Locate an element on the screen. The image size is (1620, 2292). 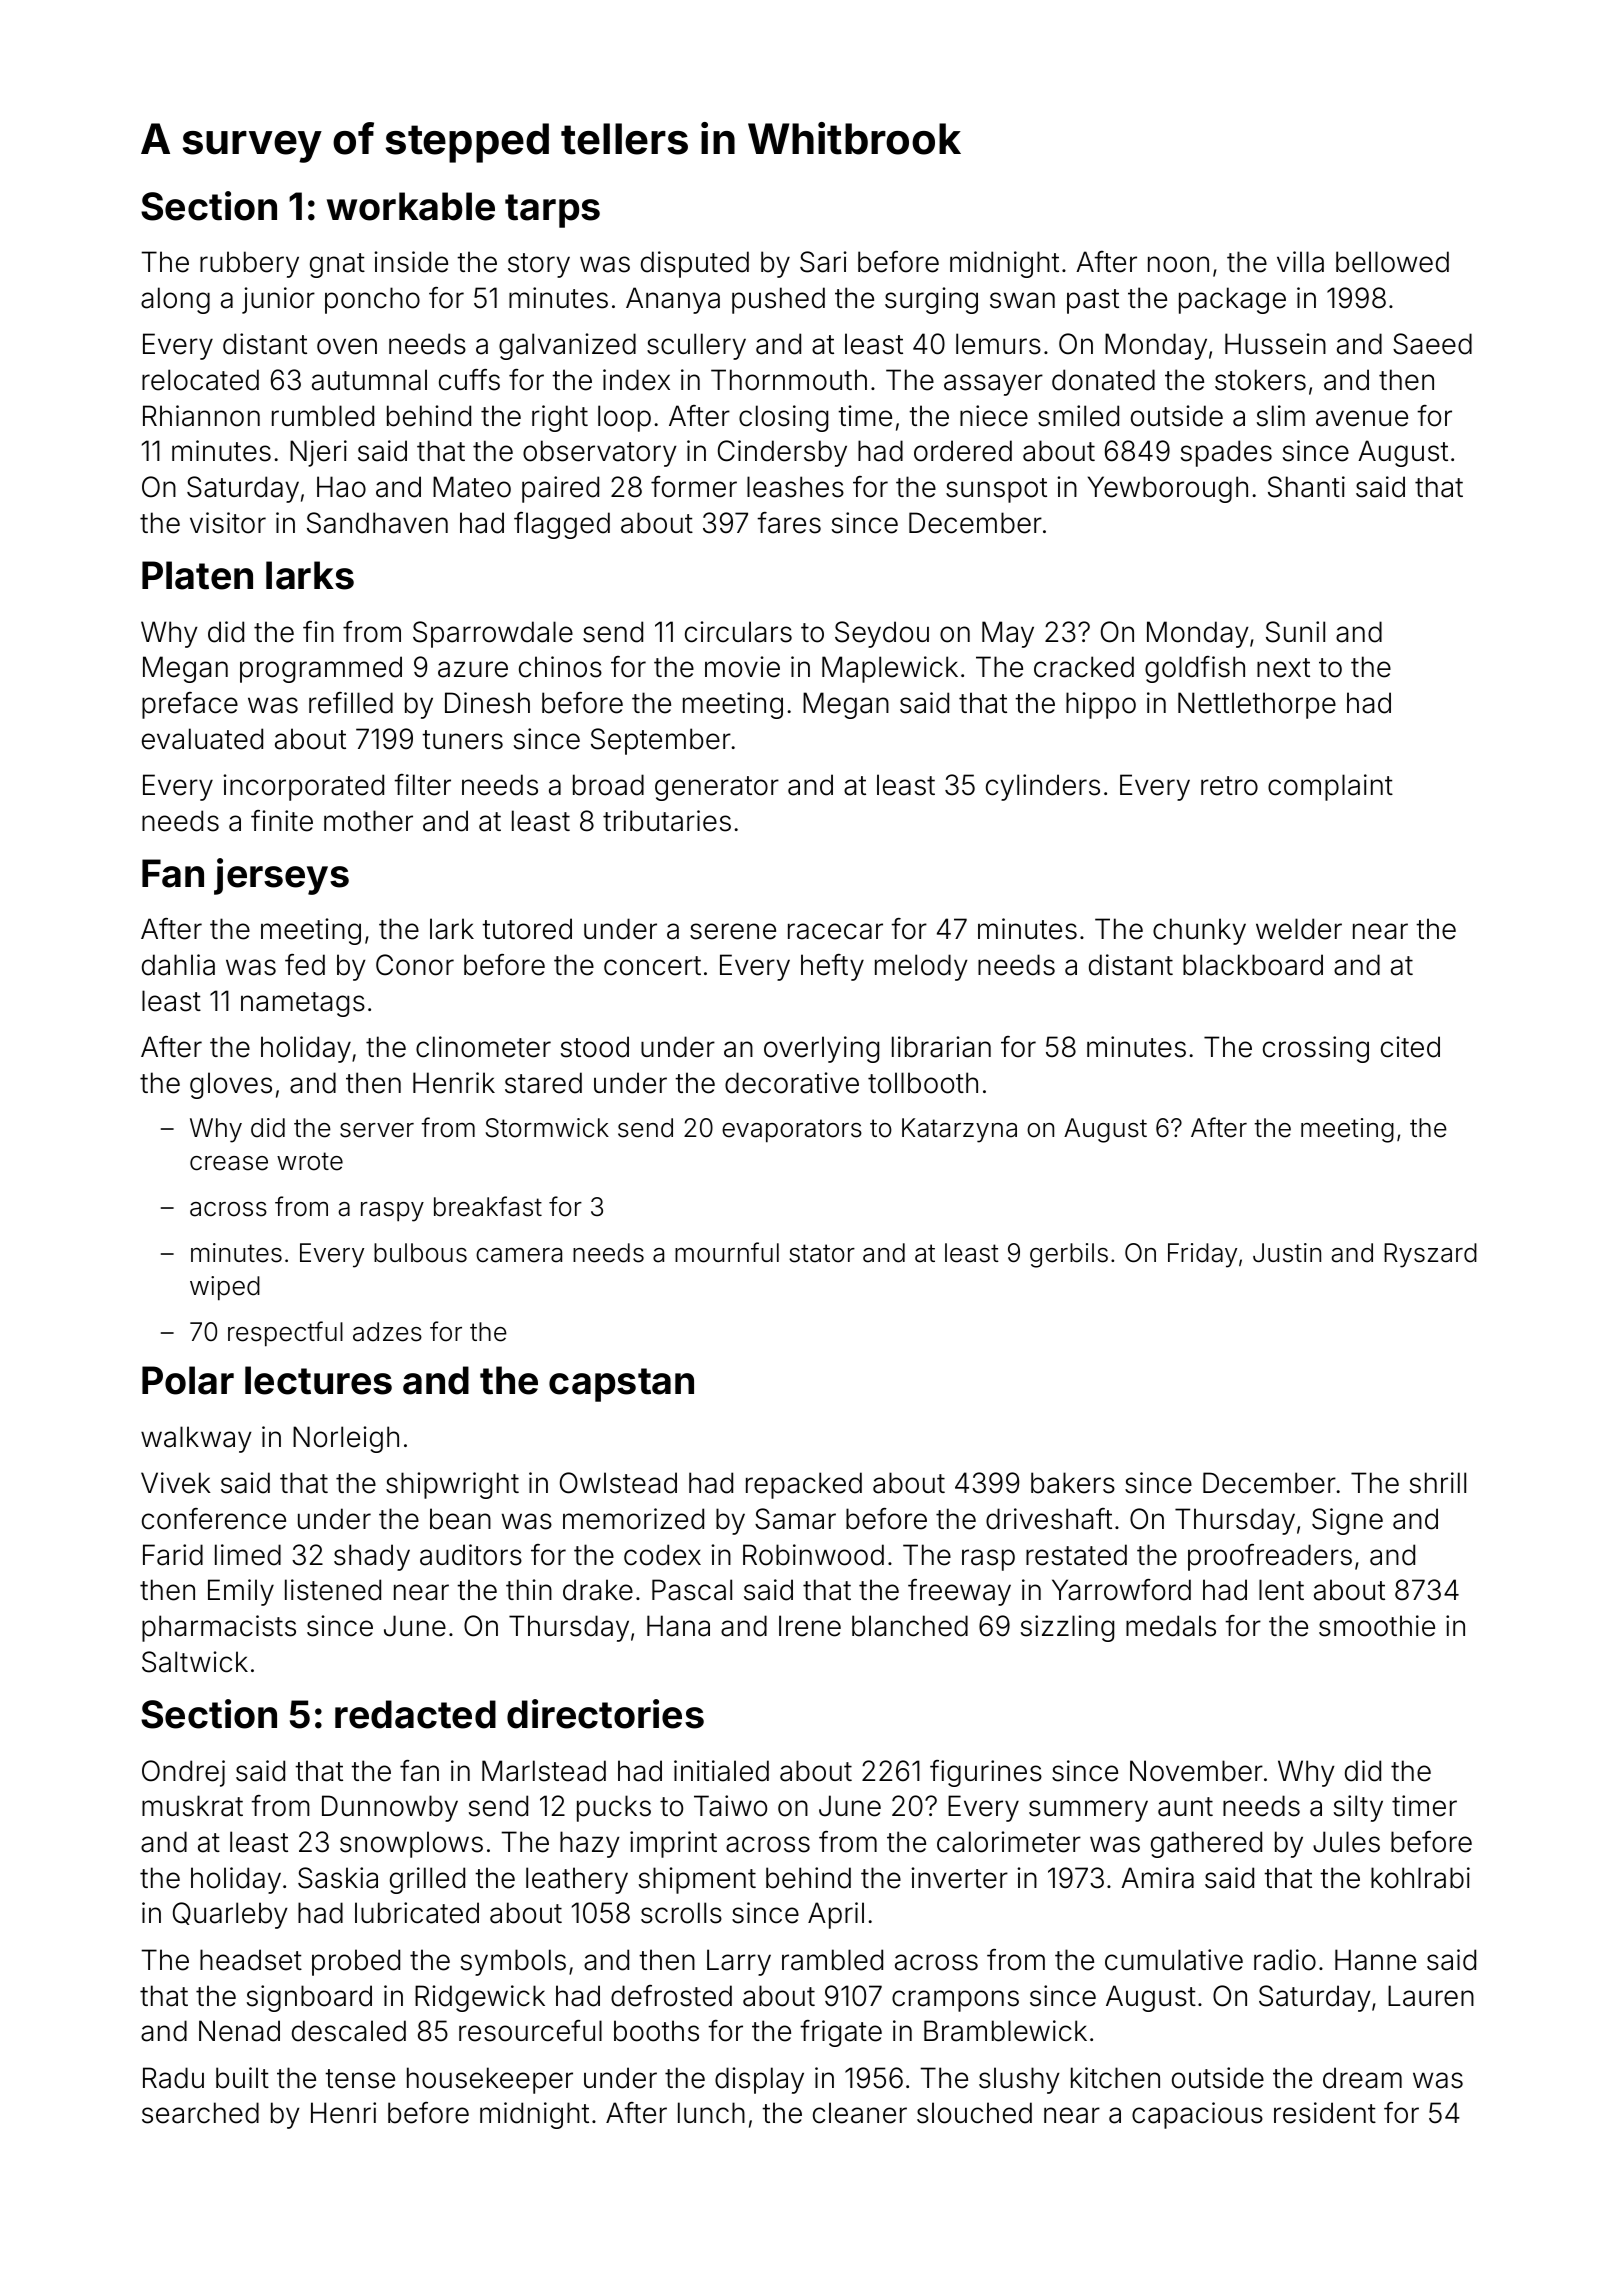
autumnal is located at coordinates (369, 380).
